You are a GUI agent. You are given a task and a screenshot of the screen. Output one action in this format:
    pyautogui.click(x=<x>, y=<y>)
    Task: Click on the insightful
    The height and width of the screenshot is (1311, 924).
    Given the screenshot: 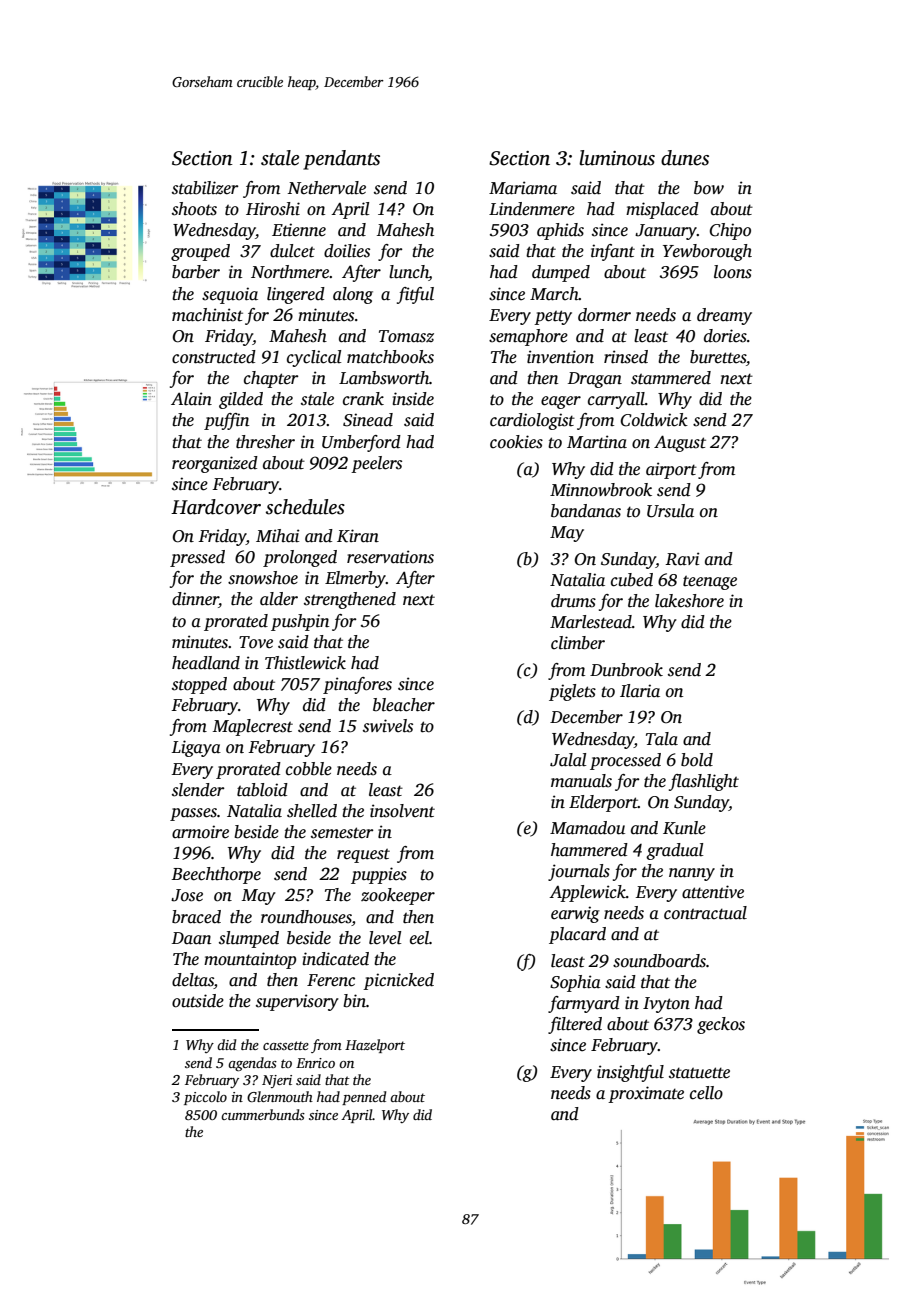 What is the action you would take?
    pyautogui.click(x=630, y=1073)
